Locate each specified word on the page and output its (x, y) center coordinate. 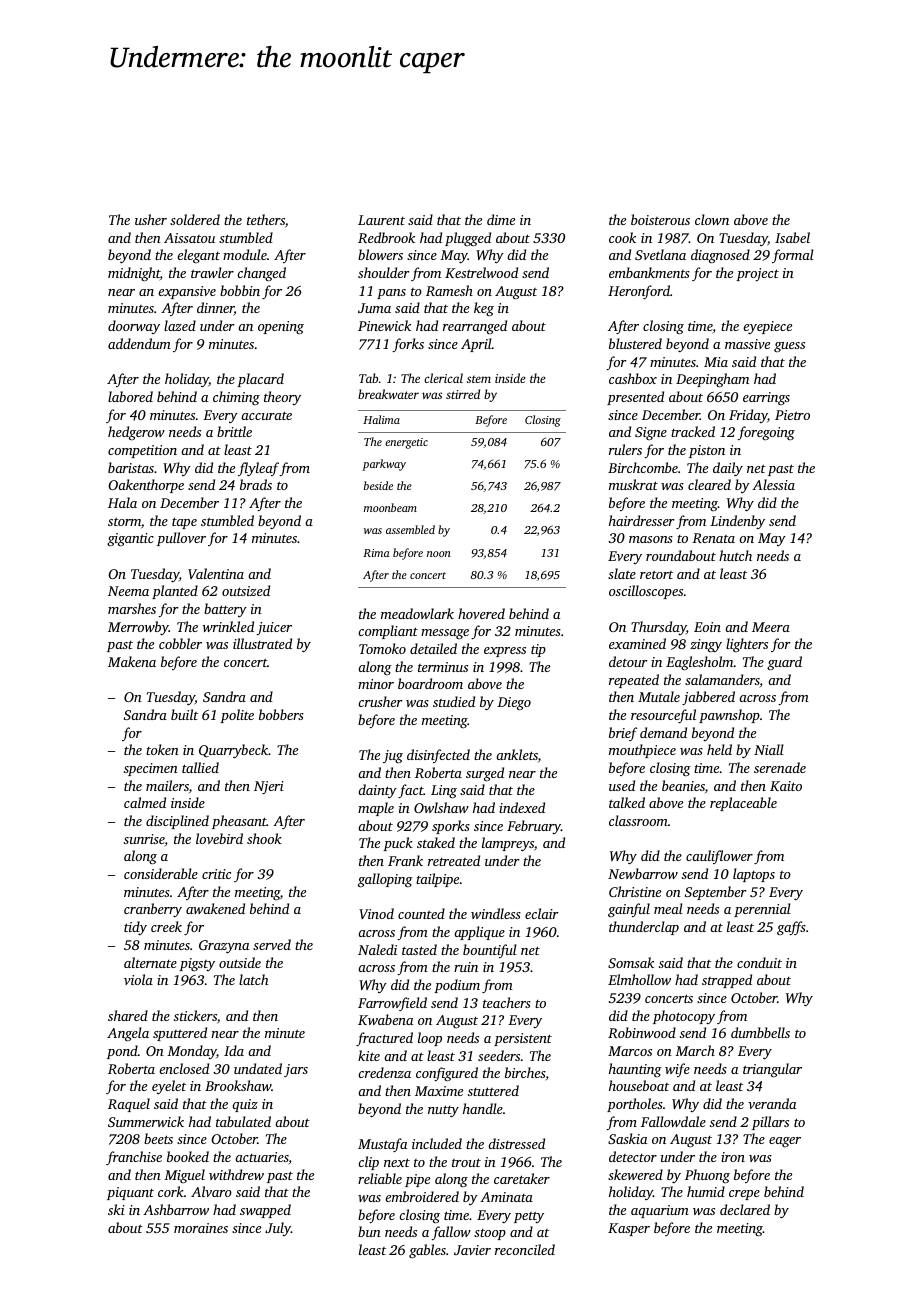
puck (398, 844)
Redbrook (386, 237)
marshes (132, 608)
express (505, 652)
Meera (771, 627)
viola (138, 979)
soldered (195, 219)
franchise (134, 1158)
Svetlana (660, 254)
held (719, 749)
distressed (516, 1143)
